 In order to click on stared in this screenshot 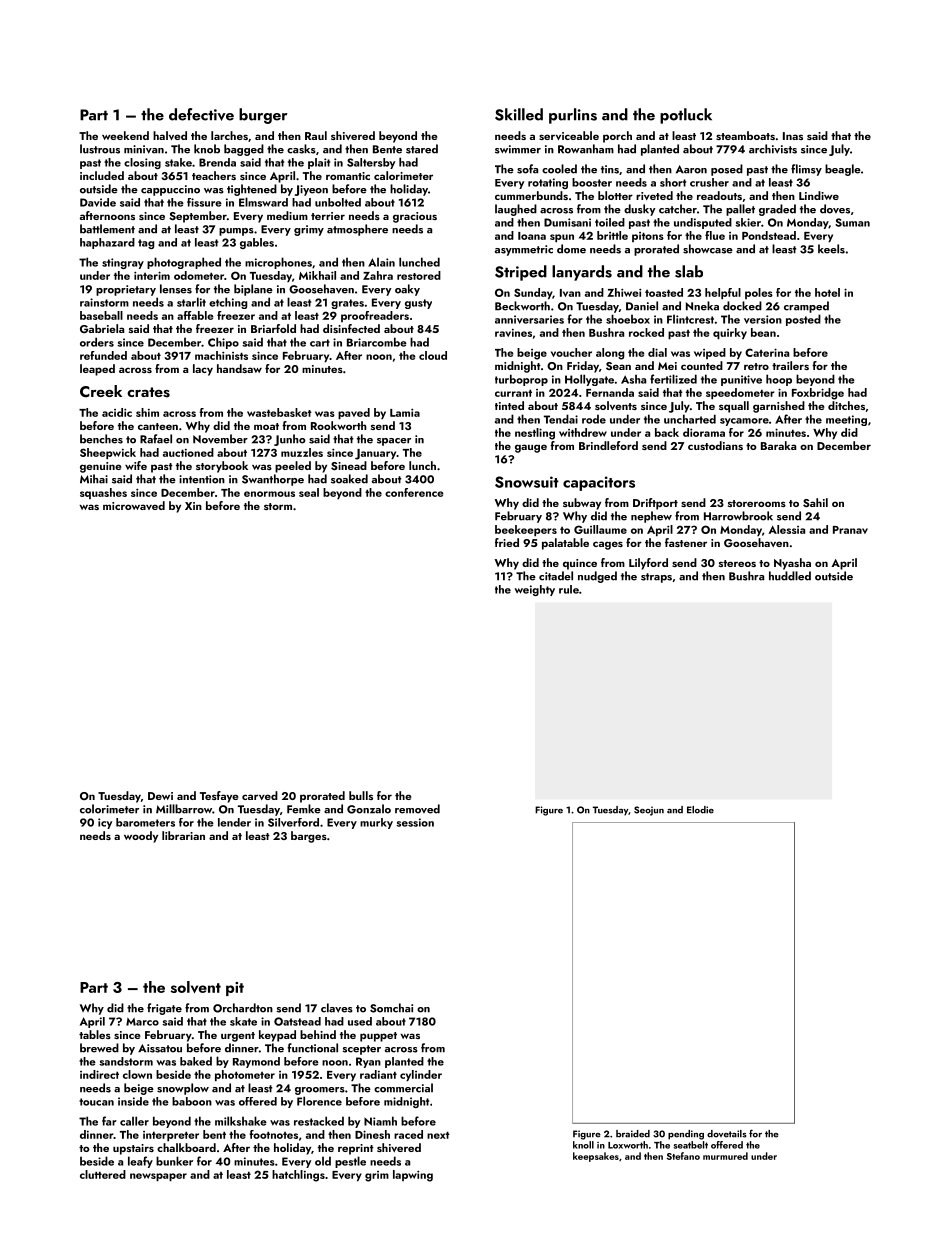, I will do `click(422, 149)`.
